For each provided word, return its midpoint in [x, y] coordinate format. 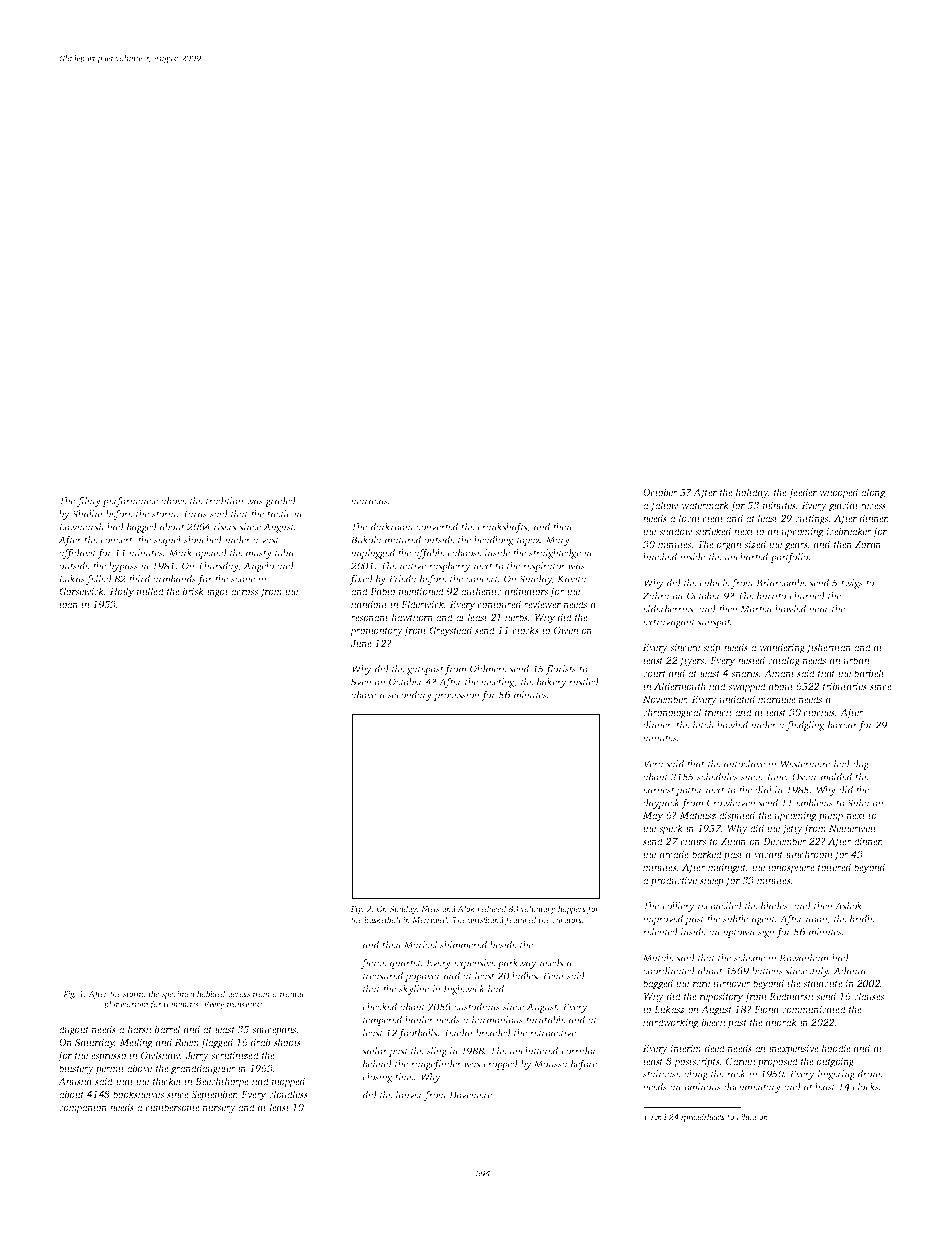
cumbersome [173, 1107]
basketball [382, 919]
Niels [430, 908]
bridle [862, 919]
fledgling [805, 726]
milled [150, 591]
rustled [584, 682]
